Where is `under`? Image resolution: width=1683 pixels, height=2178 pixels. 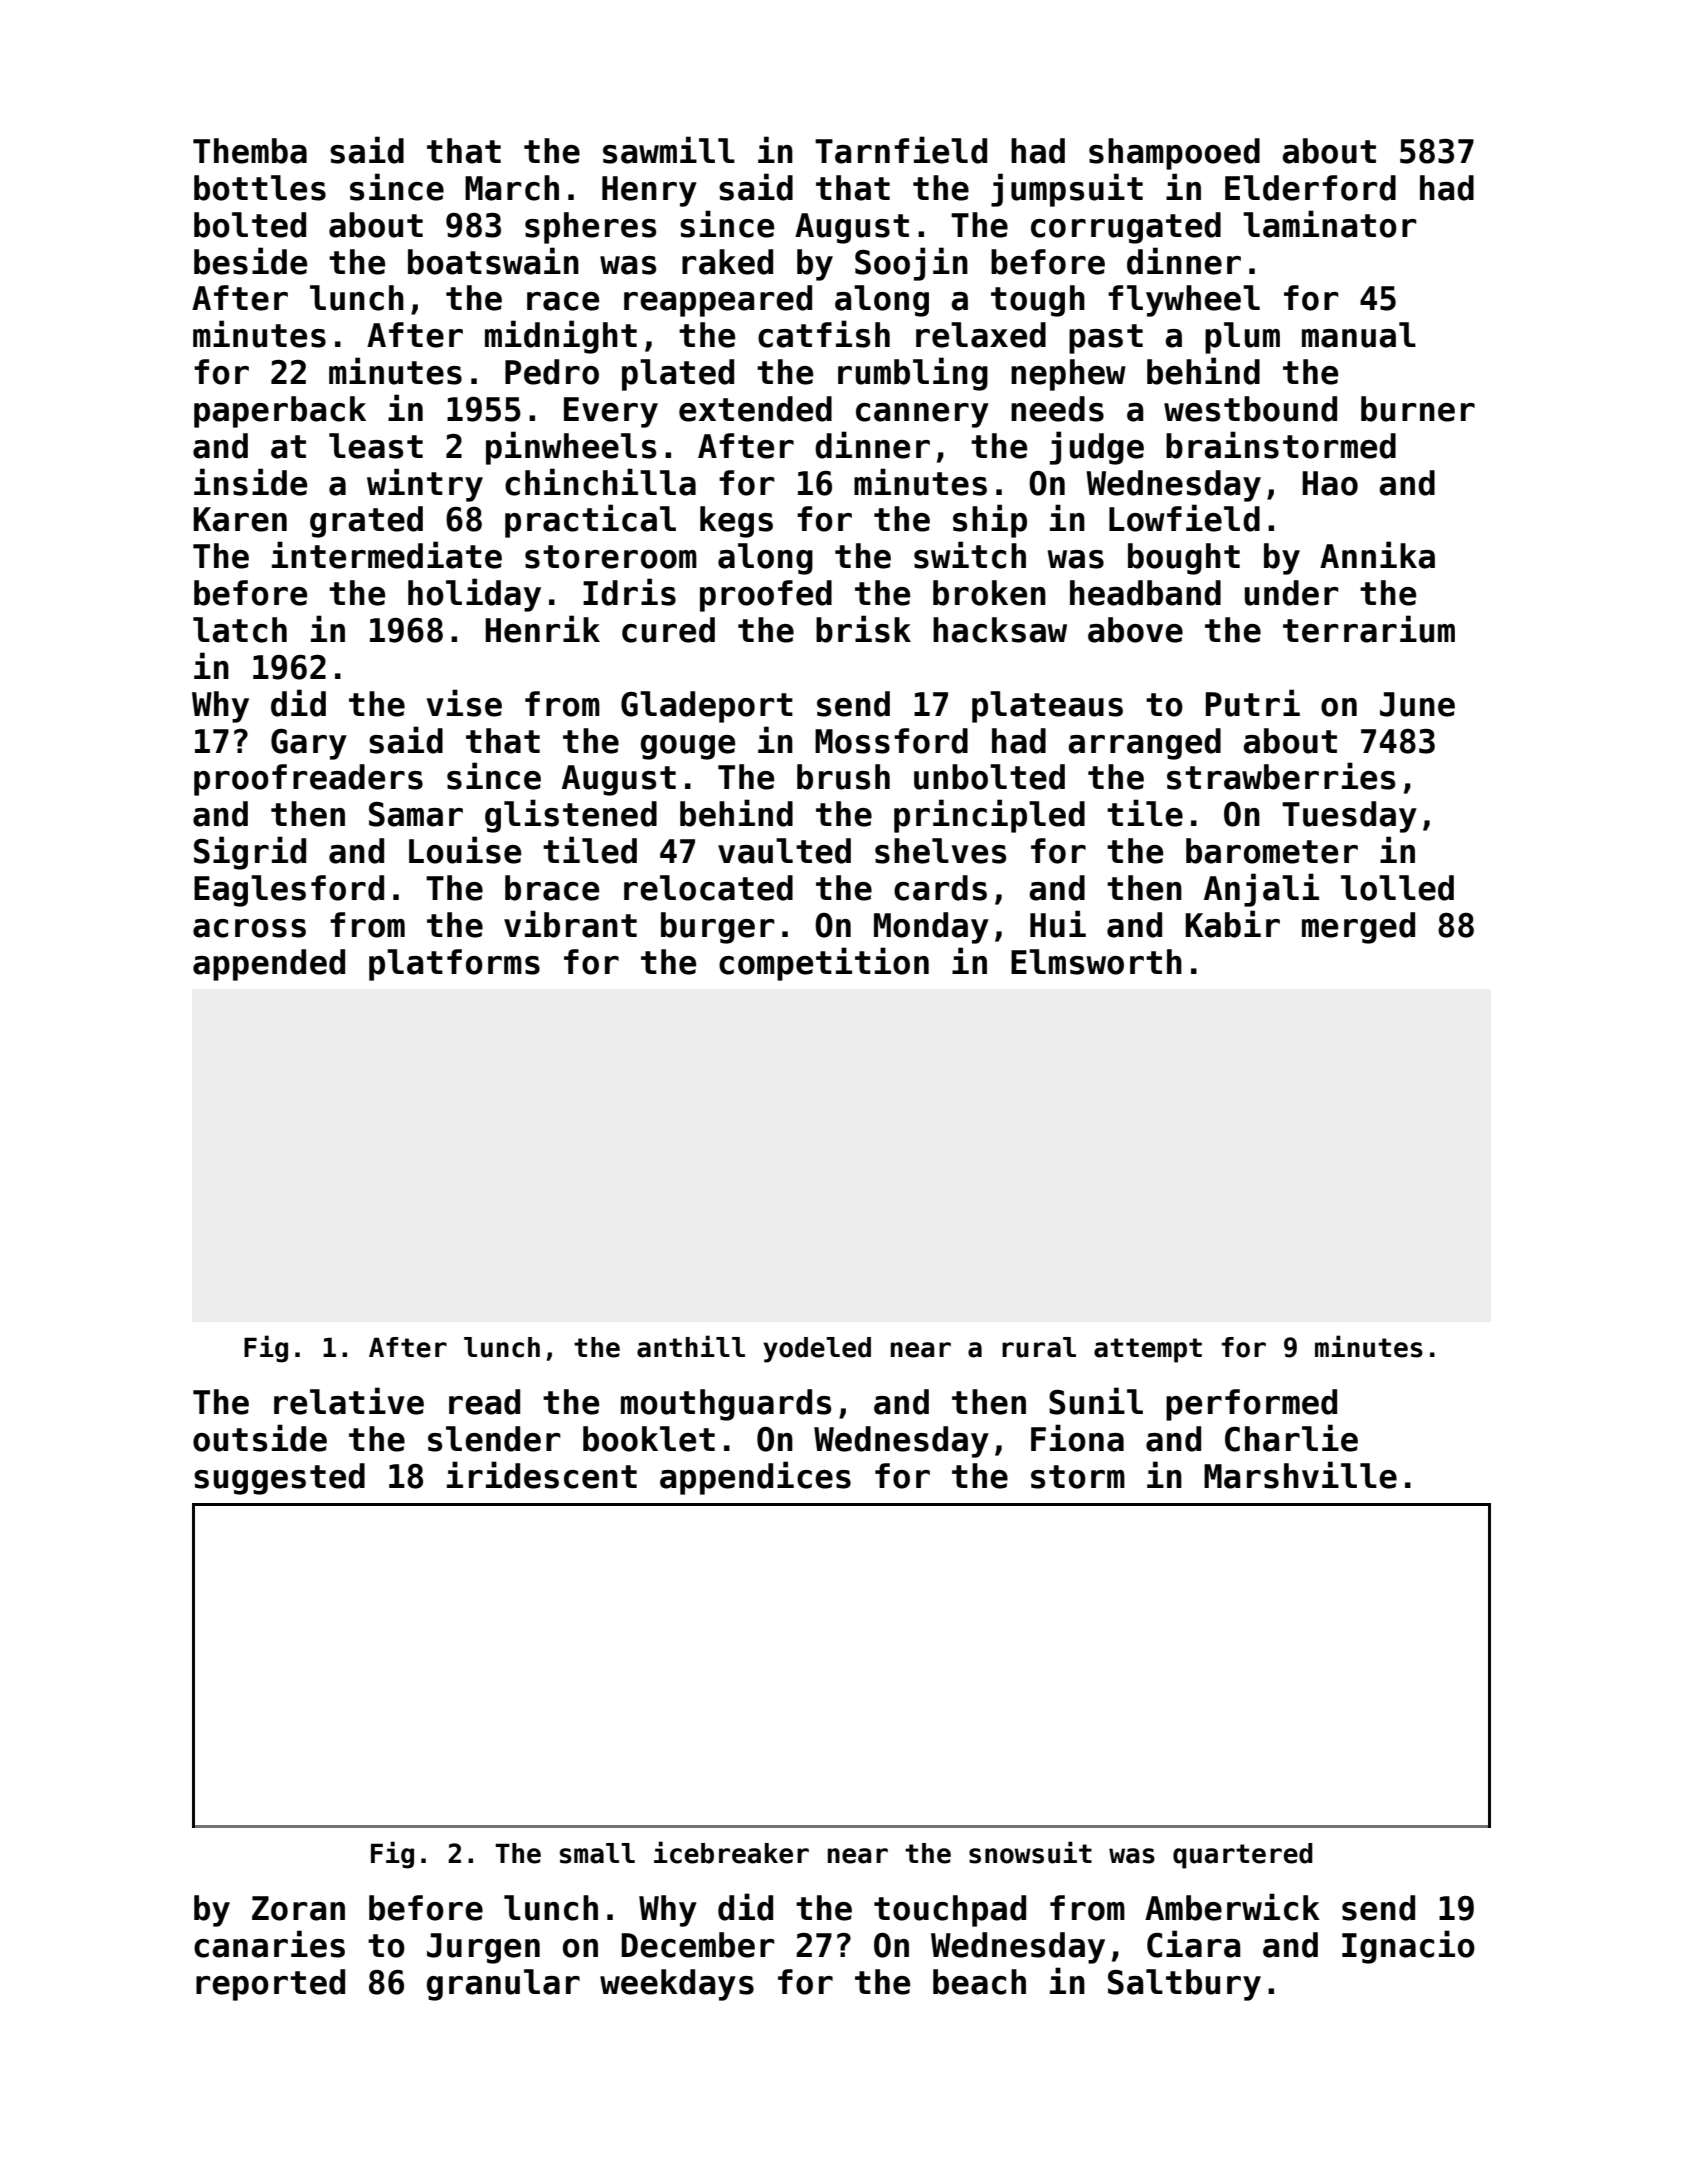
under is located at coordinates (1292, 593).
